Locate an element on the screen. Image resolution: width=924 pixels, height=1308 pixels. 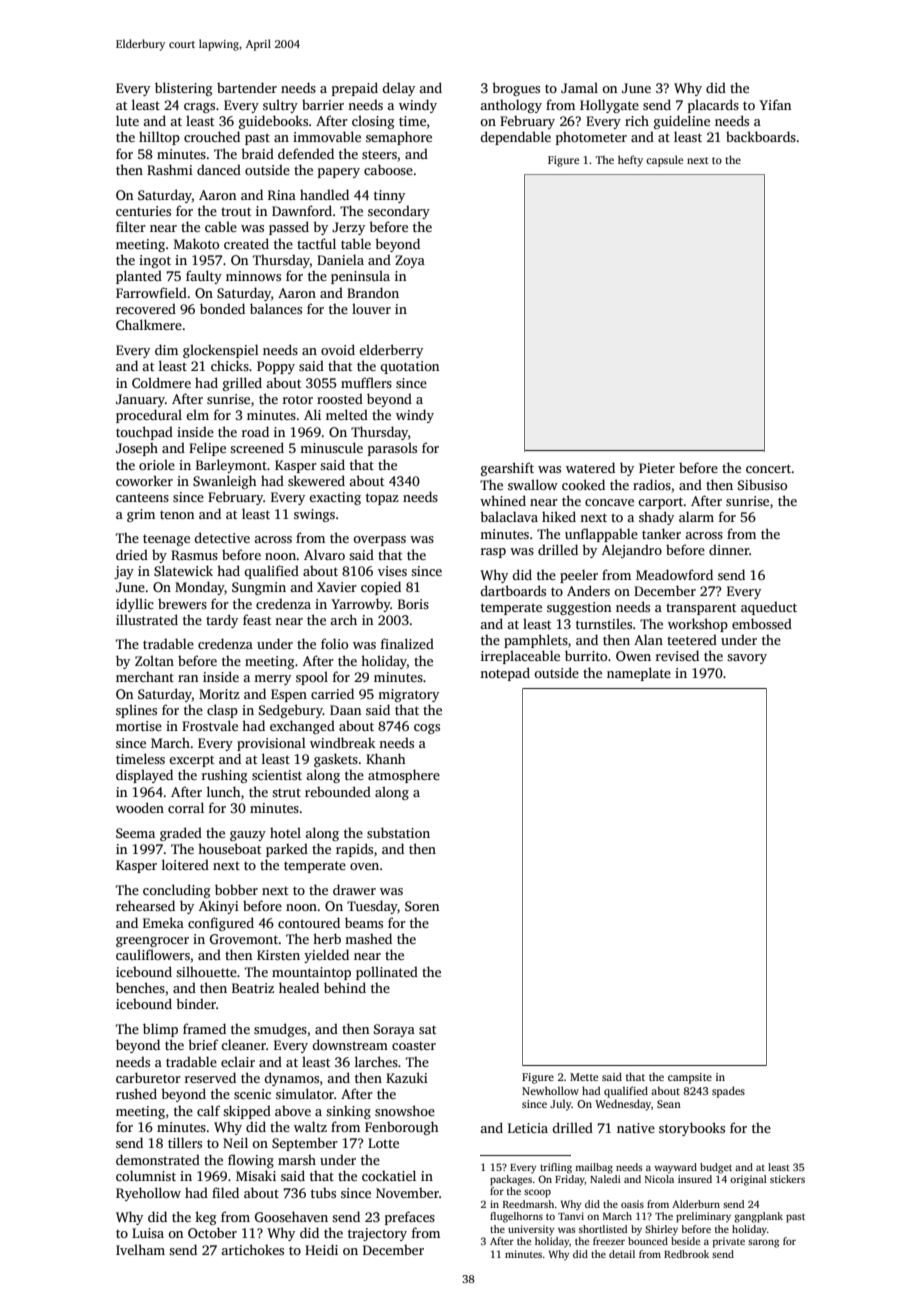
quotation is located at coordinates (409, 367).
